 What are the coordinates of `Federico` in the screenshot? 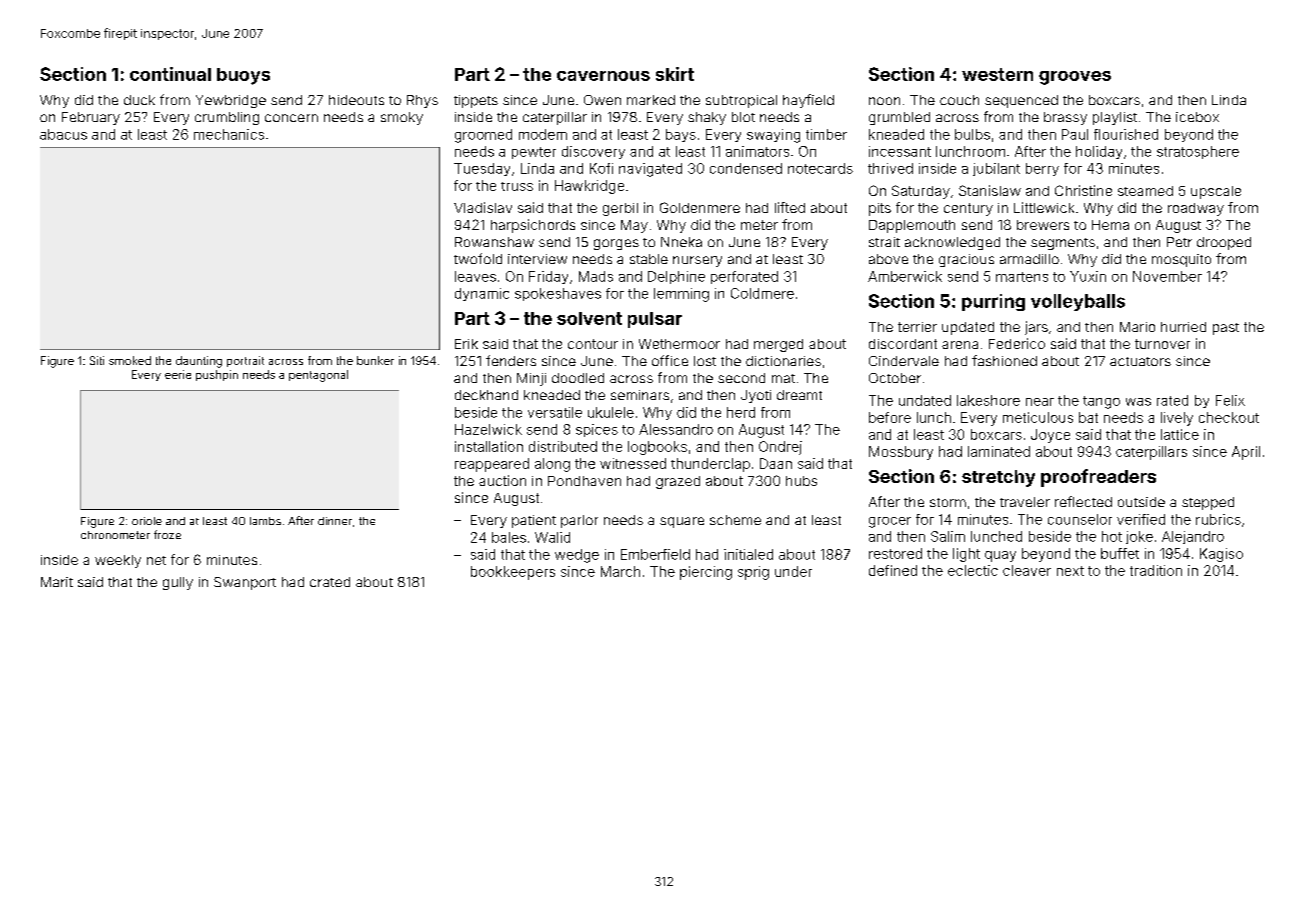 It's located at (1017, 343).
